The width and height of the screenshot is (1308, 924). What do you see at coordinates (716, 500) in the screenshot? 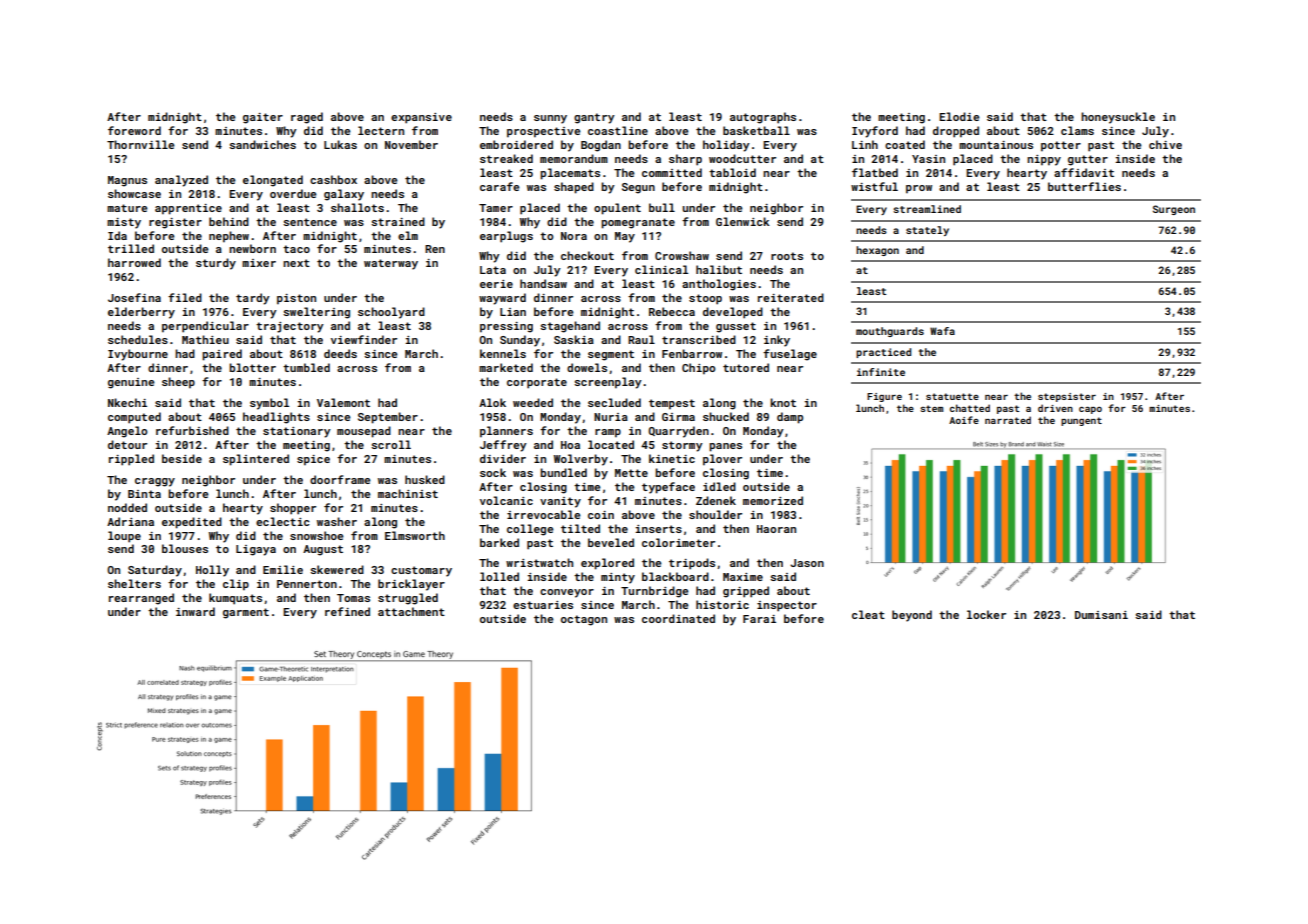
I see `Zdenek` at bounding box center [716, 500].
